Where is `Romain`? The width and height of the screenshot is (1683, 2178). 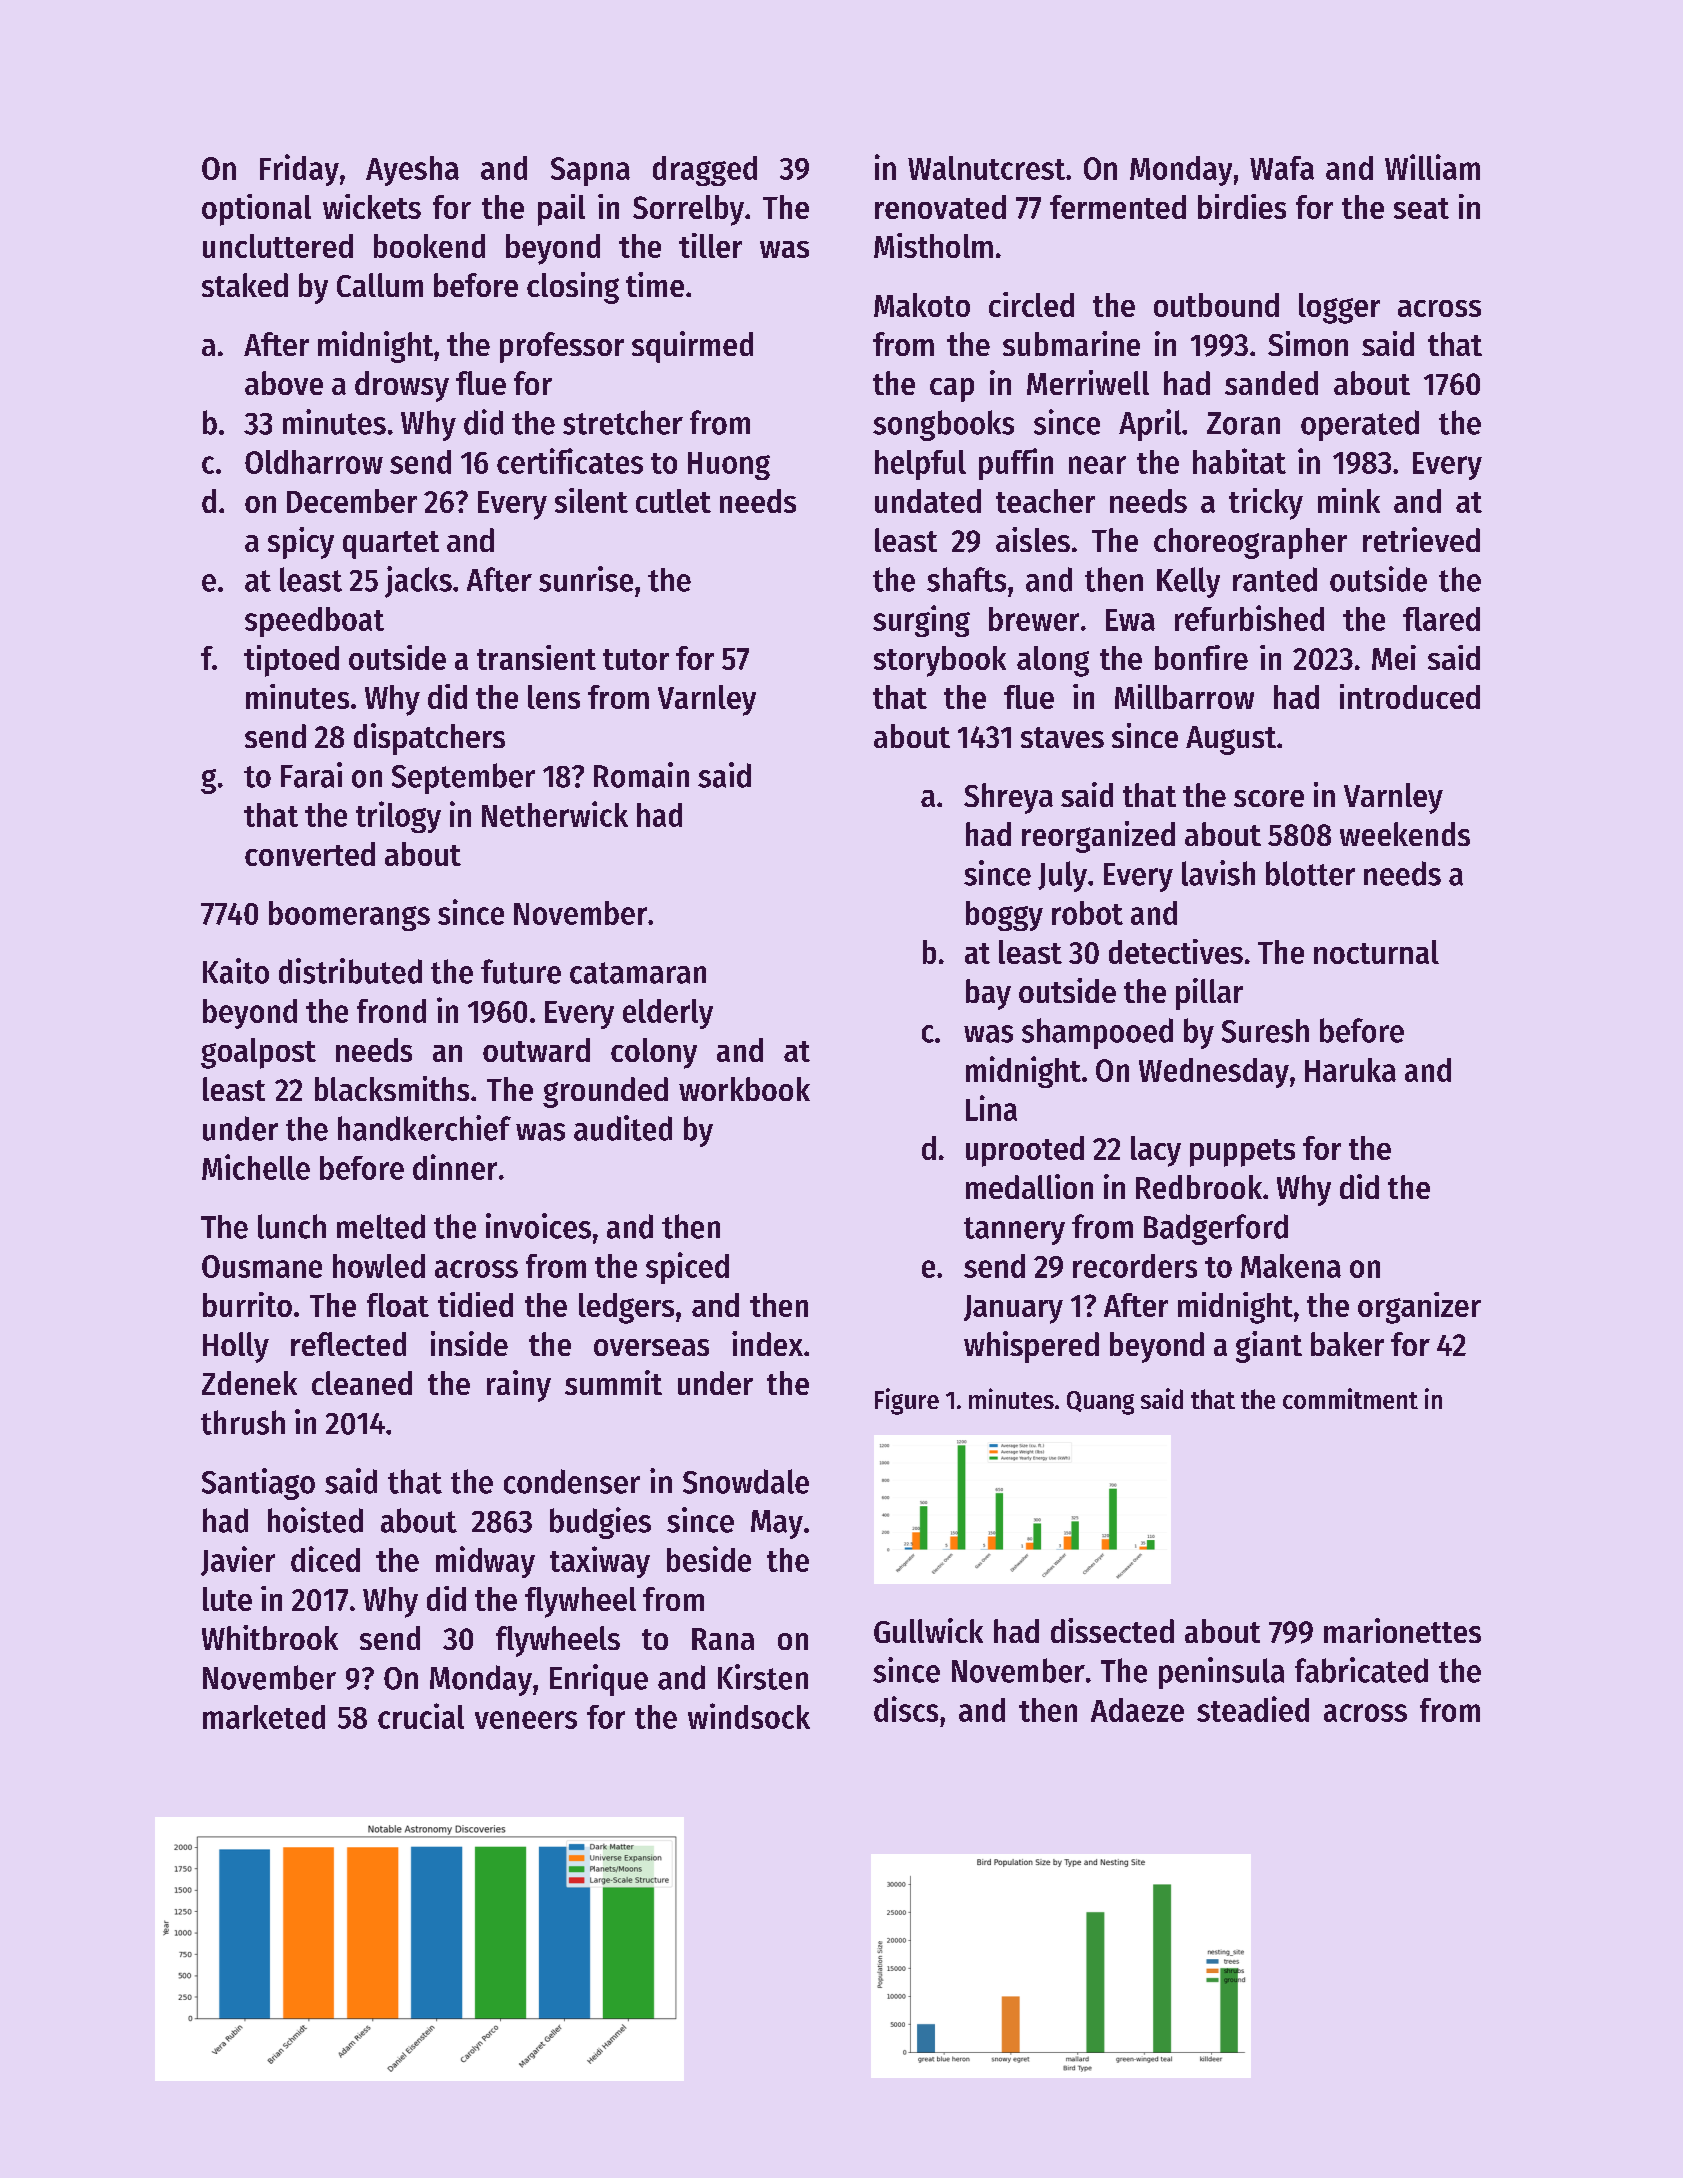
Romain is located at coordinates (641, 775).
